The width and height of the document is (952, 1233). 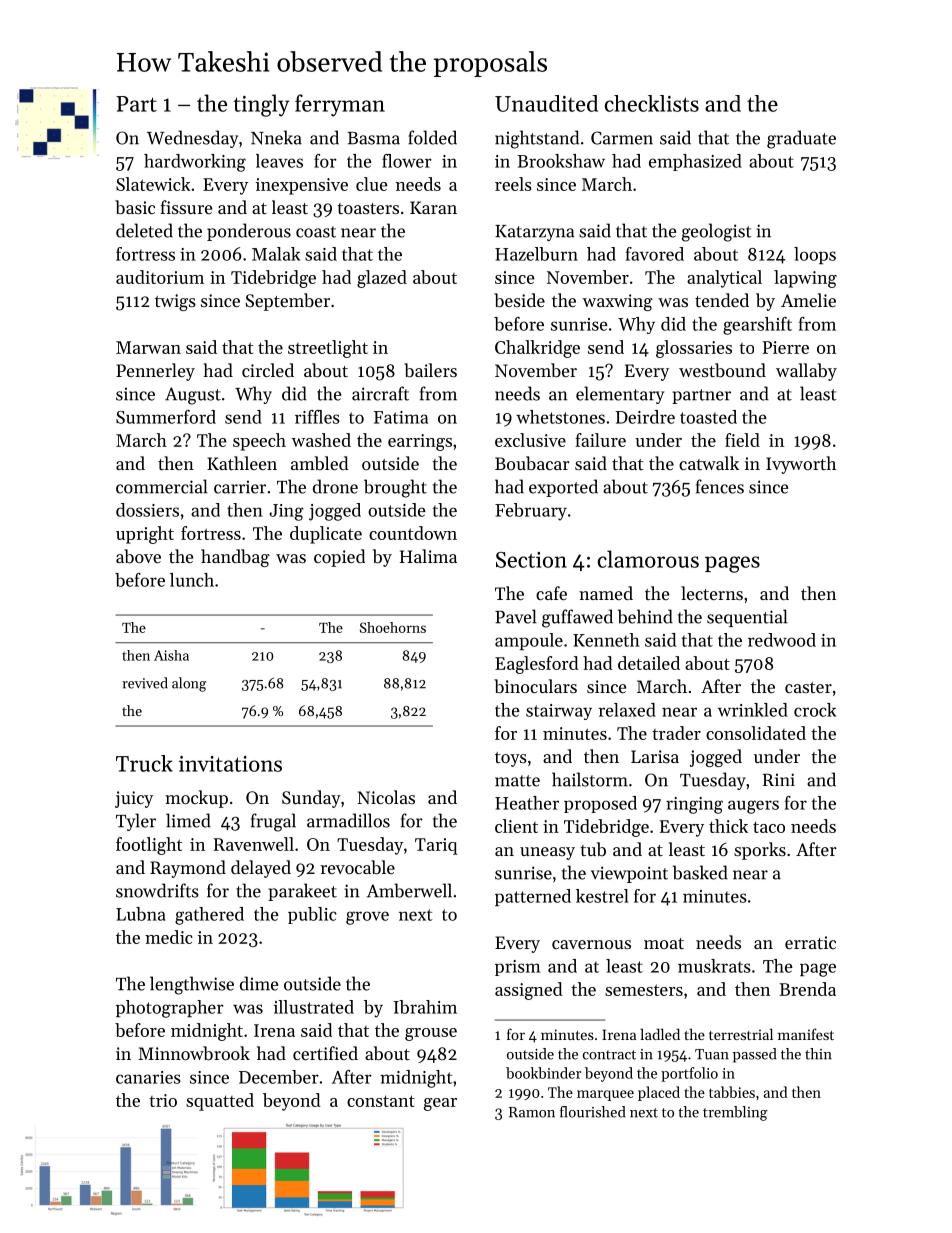 I want to click on graduate, so click(x=801, y=139).
